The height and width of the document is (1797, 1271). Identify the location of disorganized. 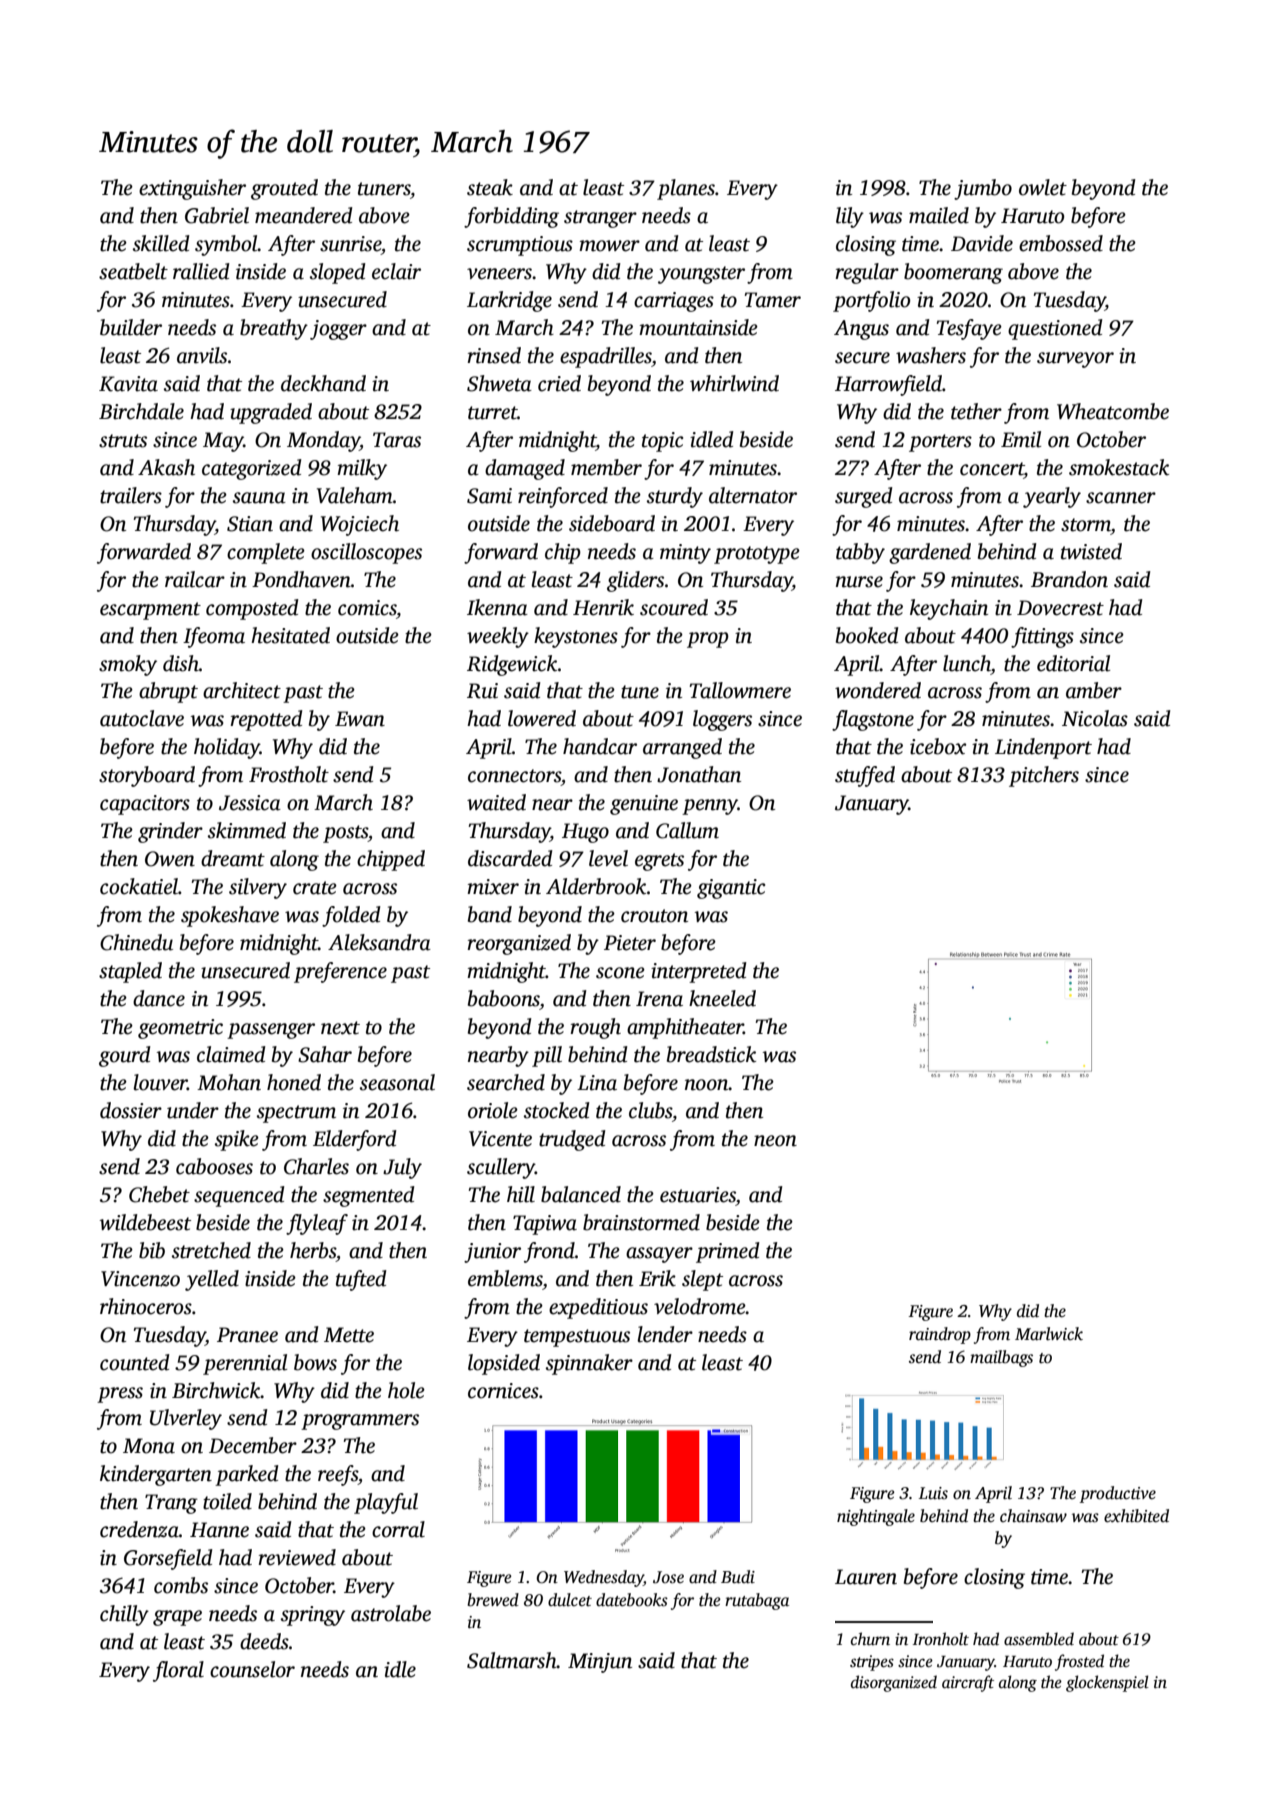
(894, 1683).
